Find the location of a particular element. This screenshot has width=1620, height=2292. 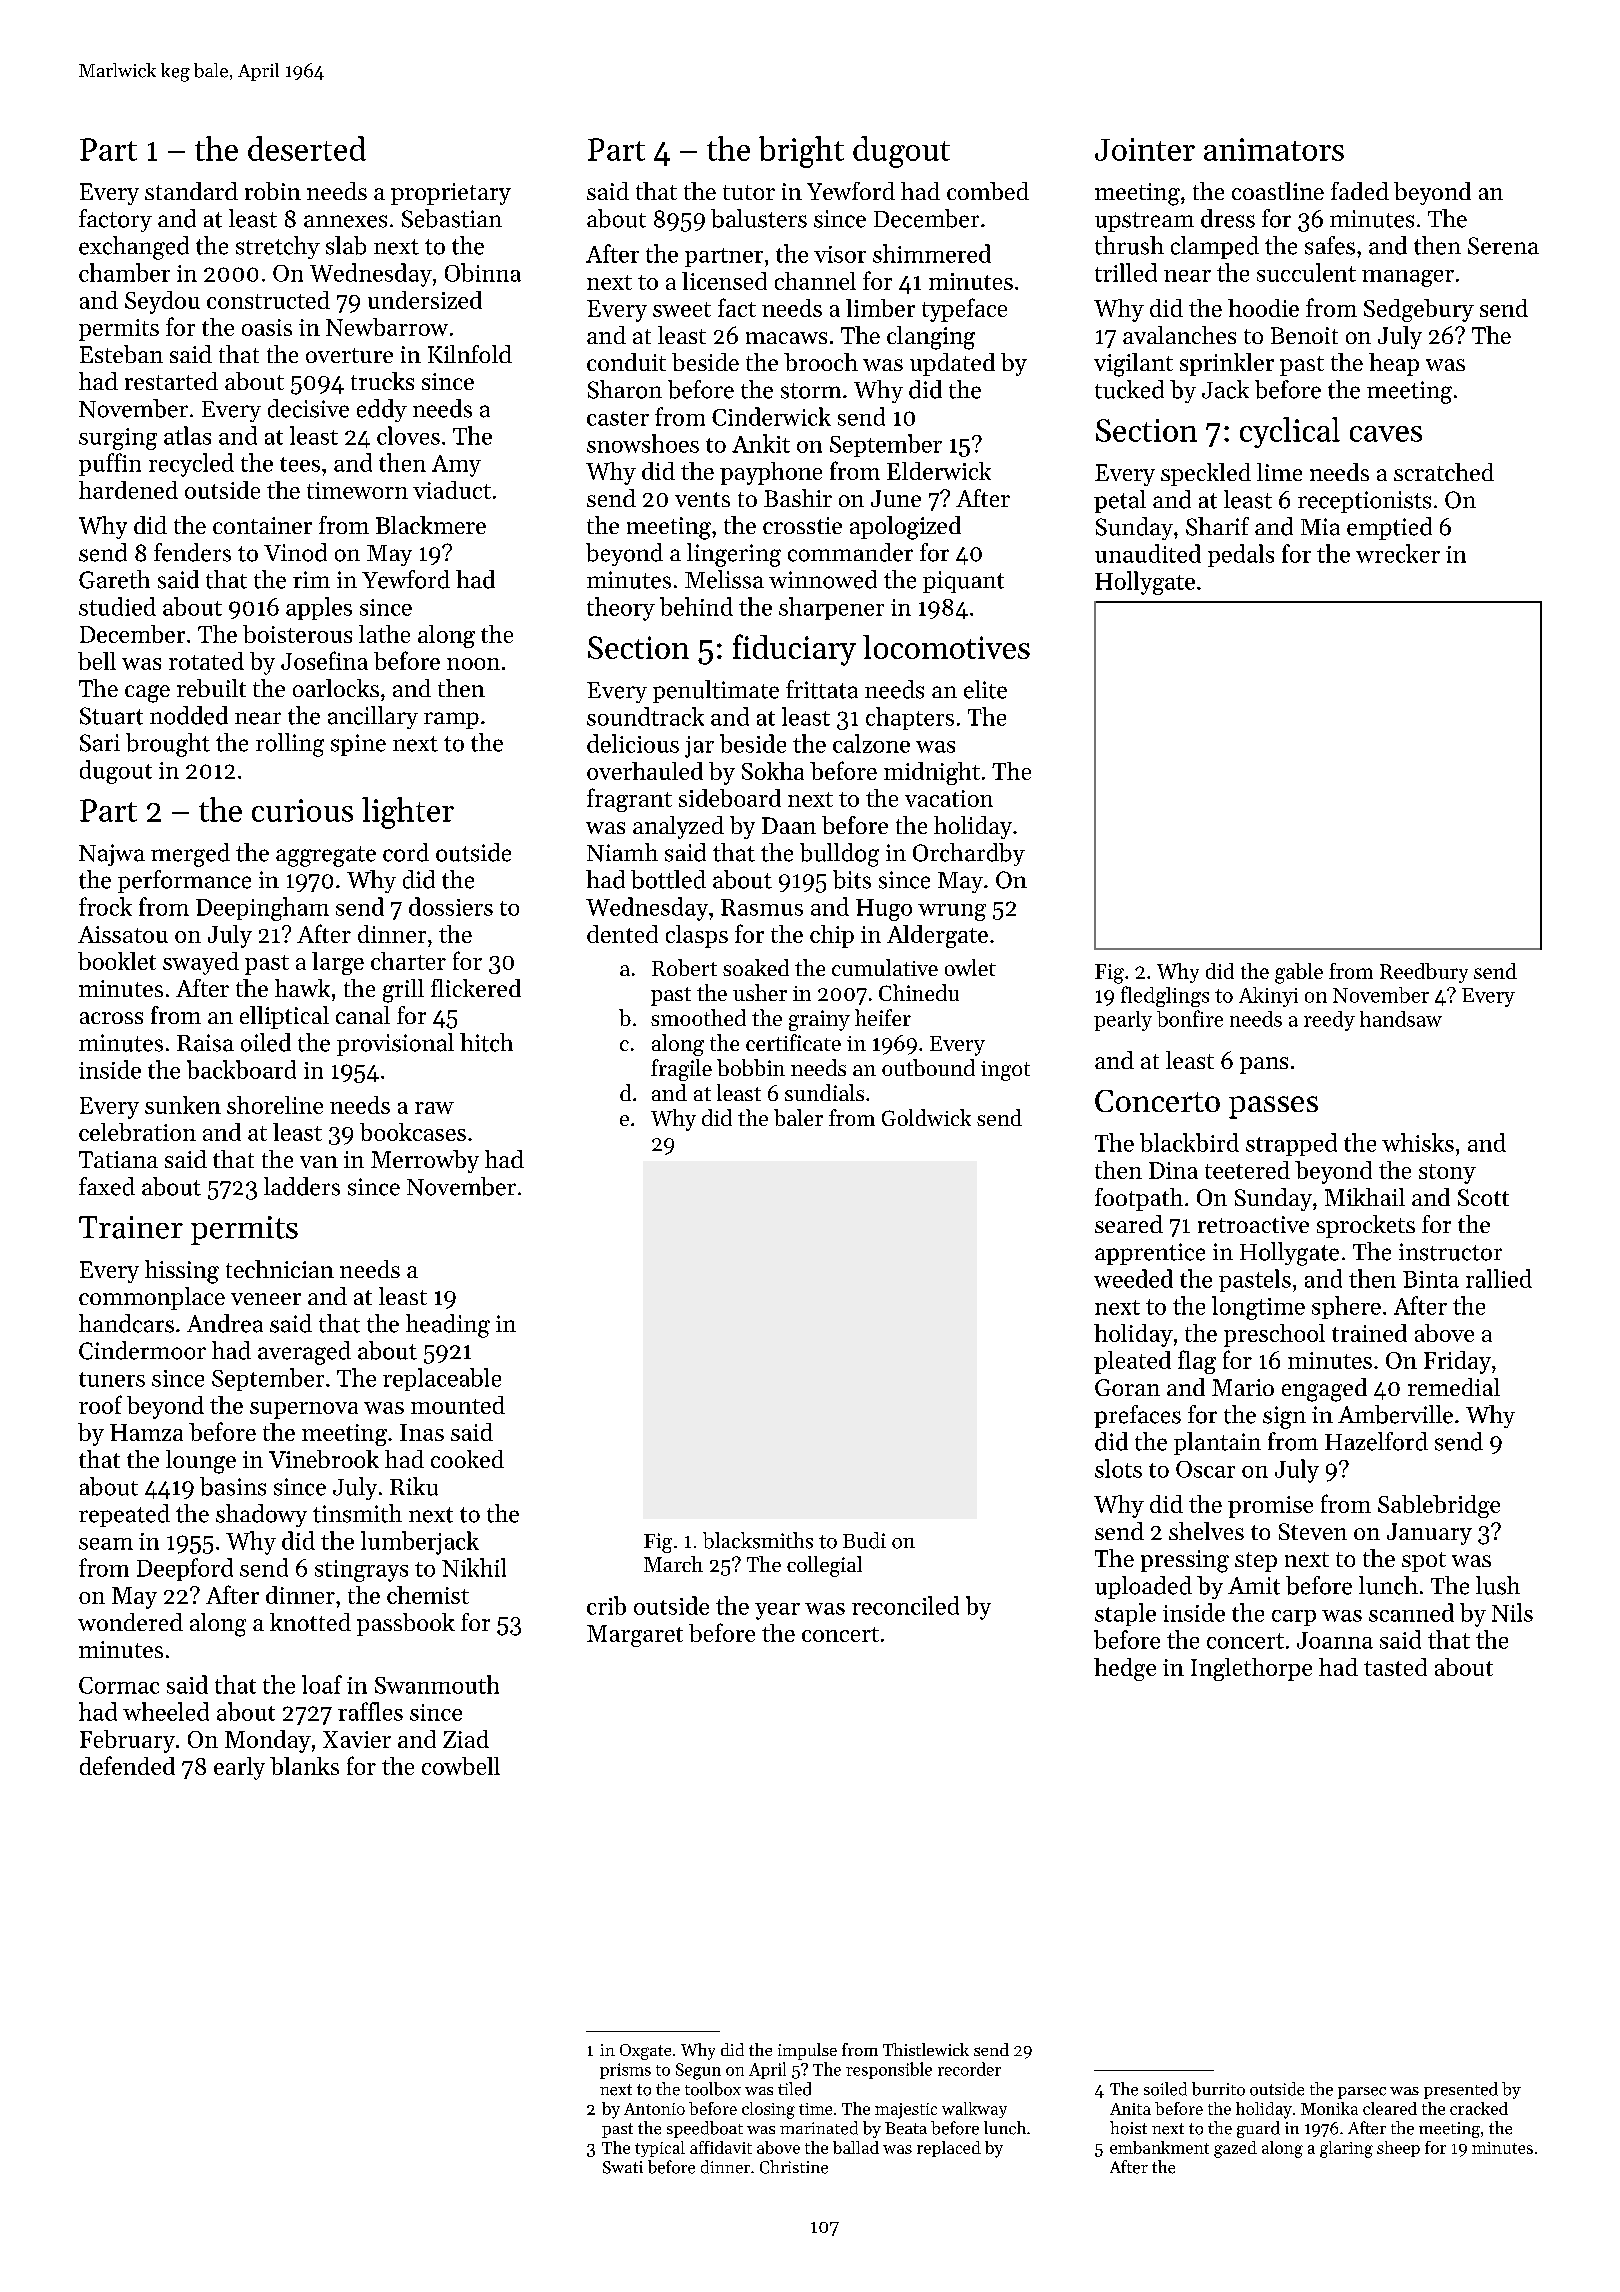

deserted is located at coordinates (307, 148).
